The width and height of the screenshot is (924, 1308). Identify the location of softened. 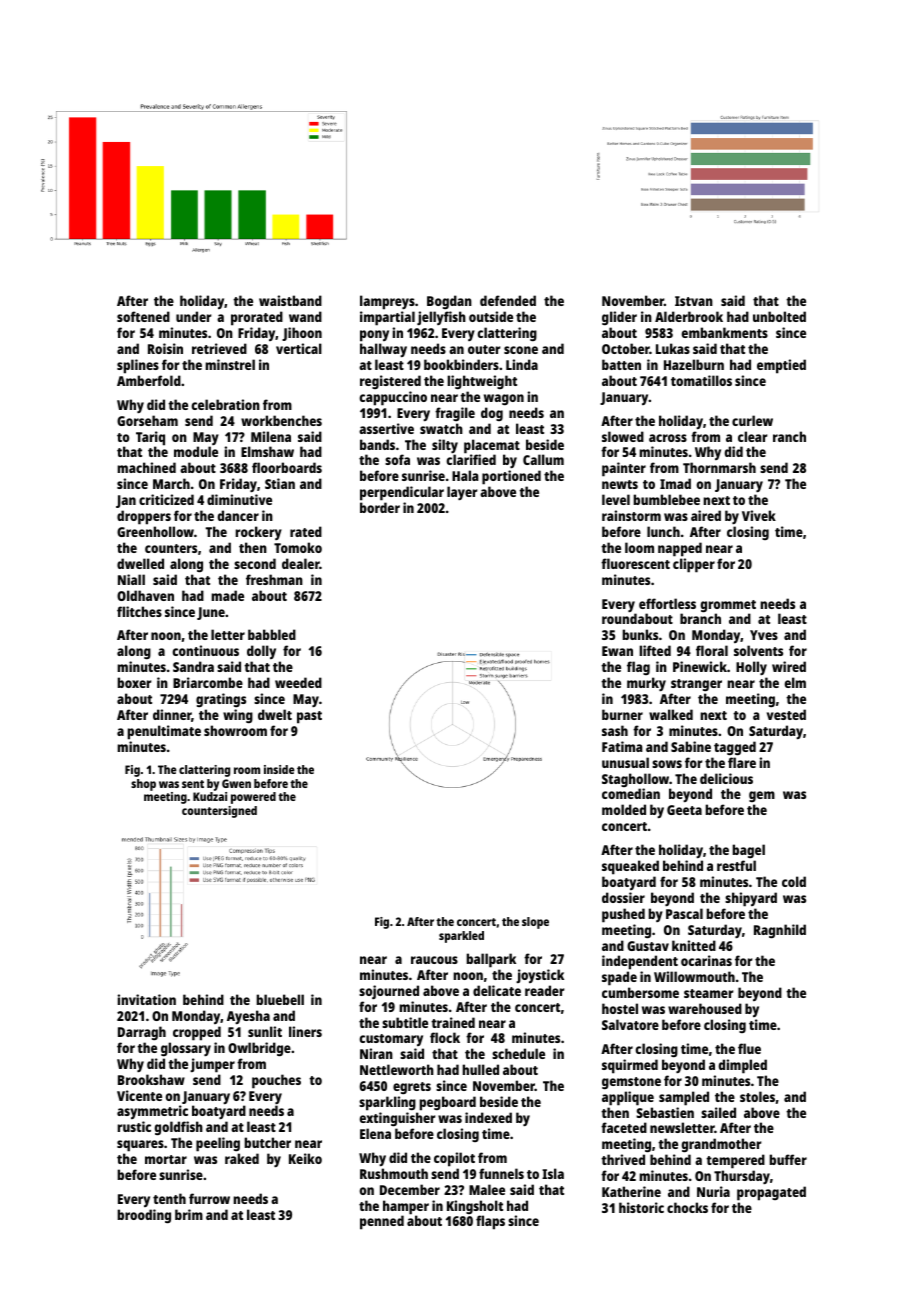
(143, 316).
